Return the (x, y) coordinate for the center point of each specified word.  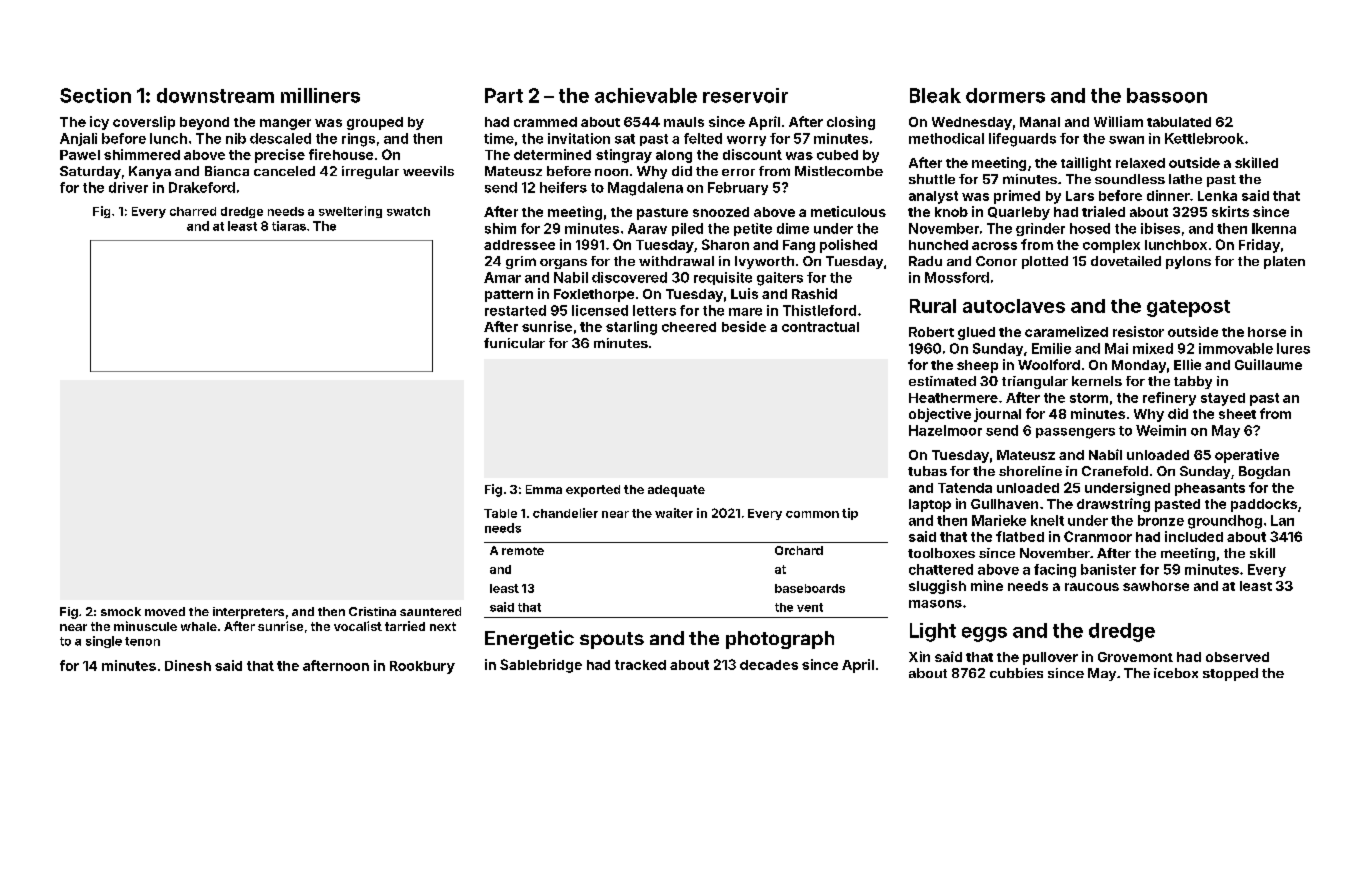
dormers (1005, 95)
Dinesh (188, 665)
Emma (544, 489)
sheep (977, 366)
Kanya (150, 172)
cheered (689, 327)
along (674, 156)
